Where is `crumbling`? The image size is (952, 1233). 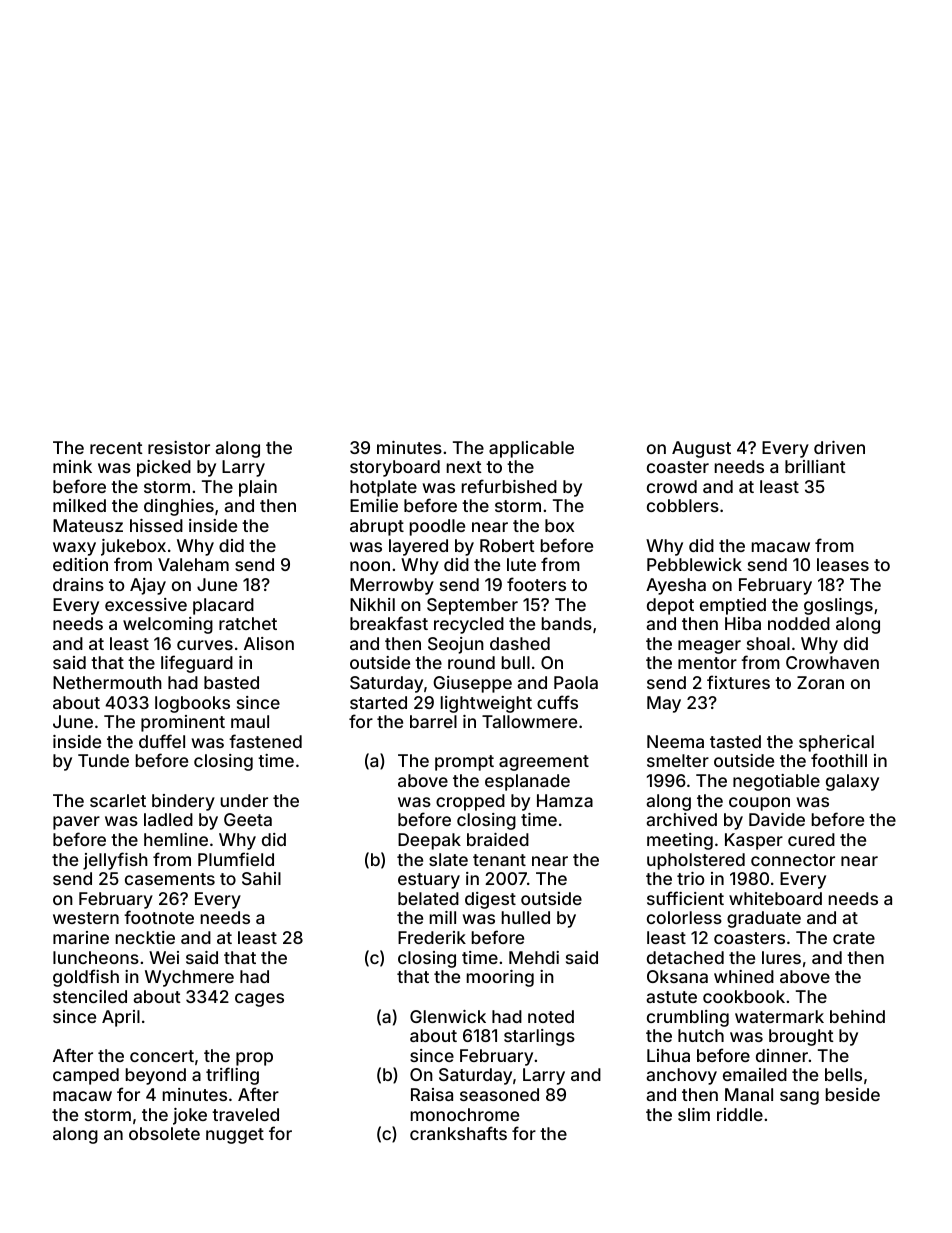 crumbling is located at coordinates (688, 1018).
